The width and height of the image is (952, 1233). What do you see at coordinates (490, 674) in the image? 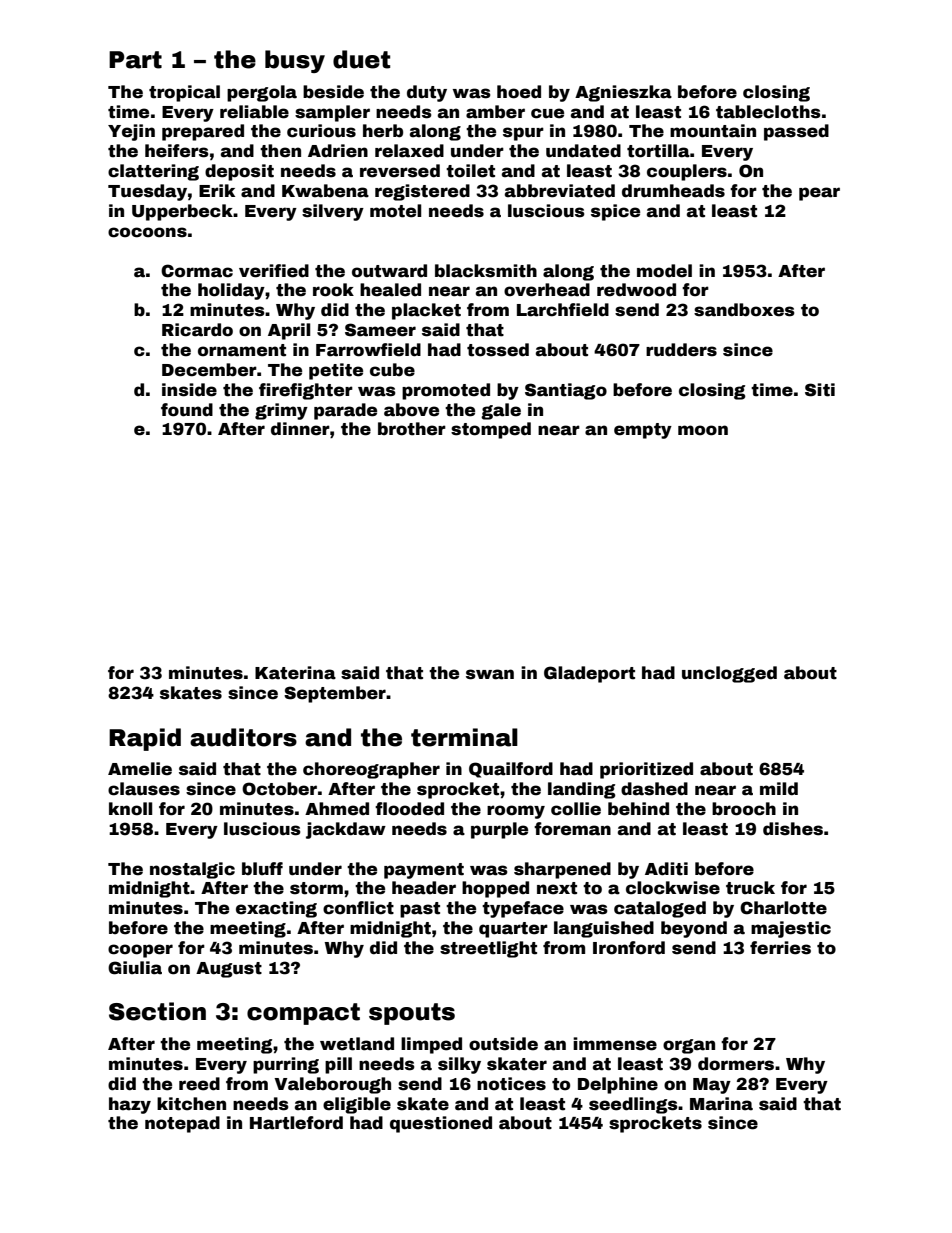
I see `swan` at bounding box center [490, 674].
